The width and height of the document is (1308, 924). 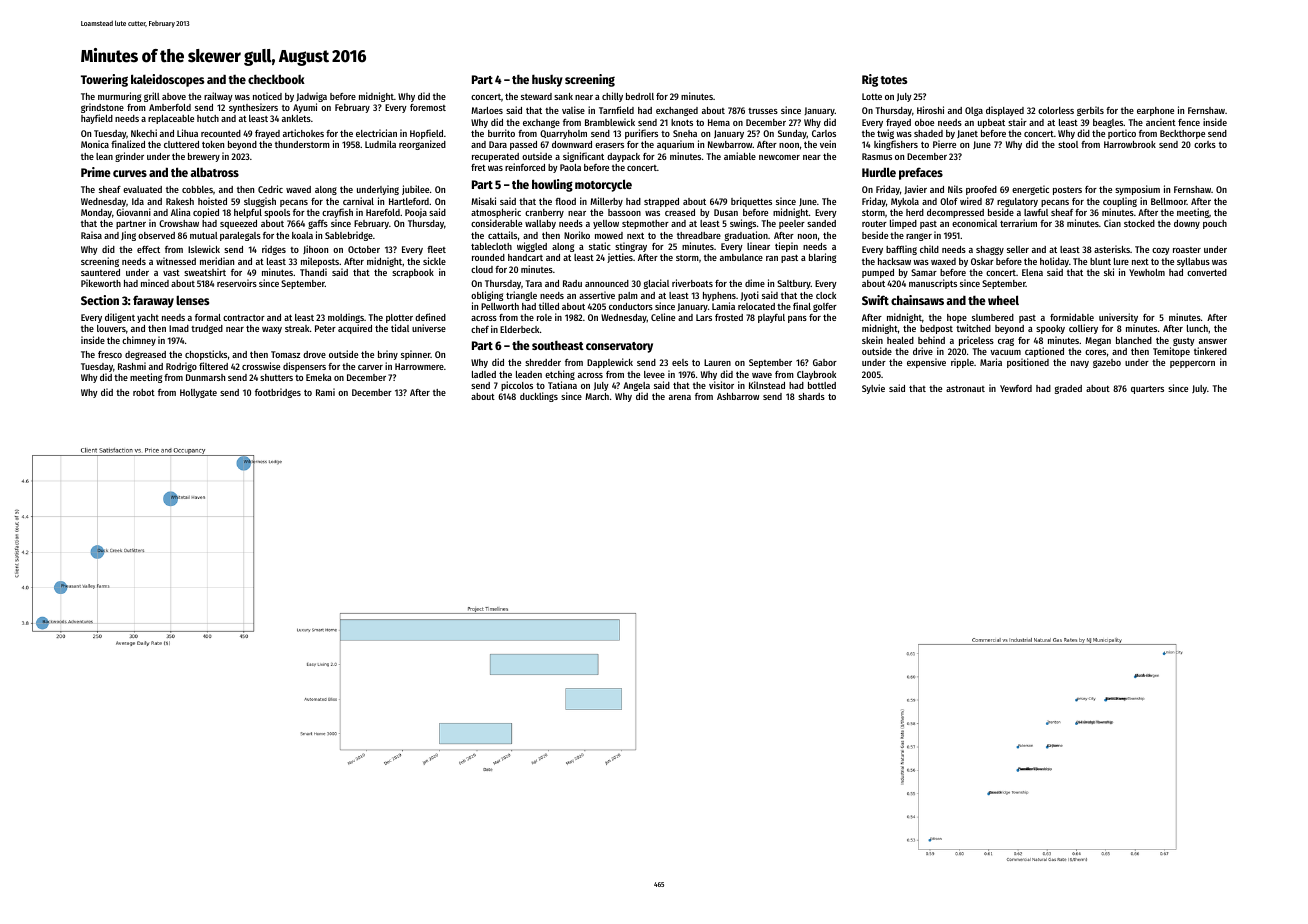 I want to click on bottled, so click(x=822, y=385).
